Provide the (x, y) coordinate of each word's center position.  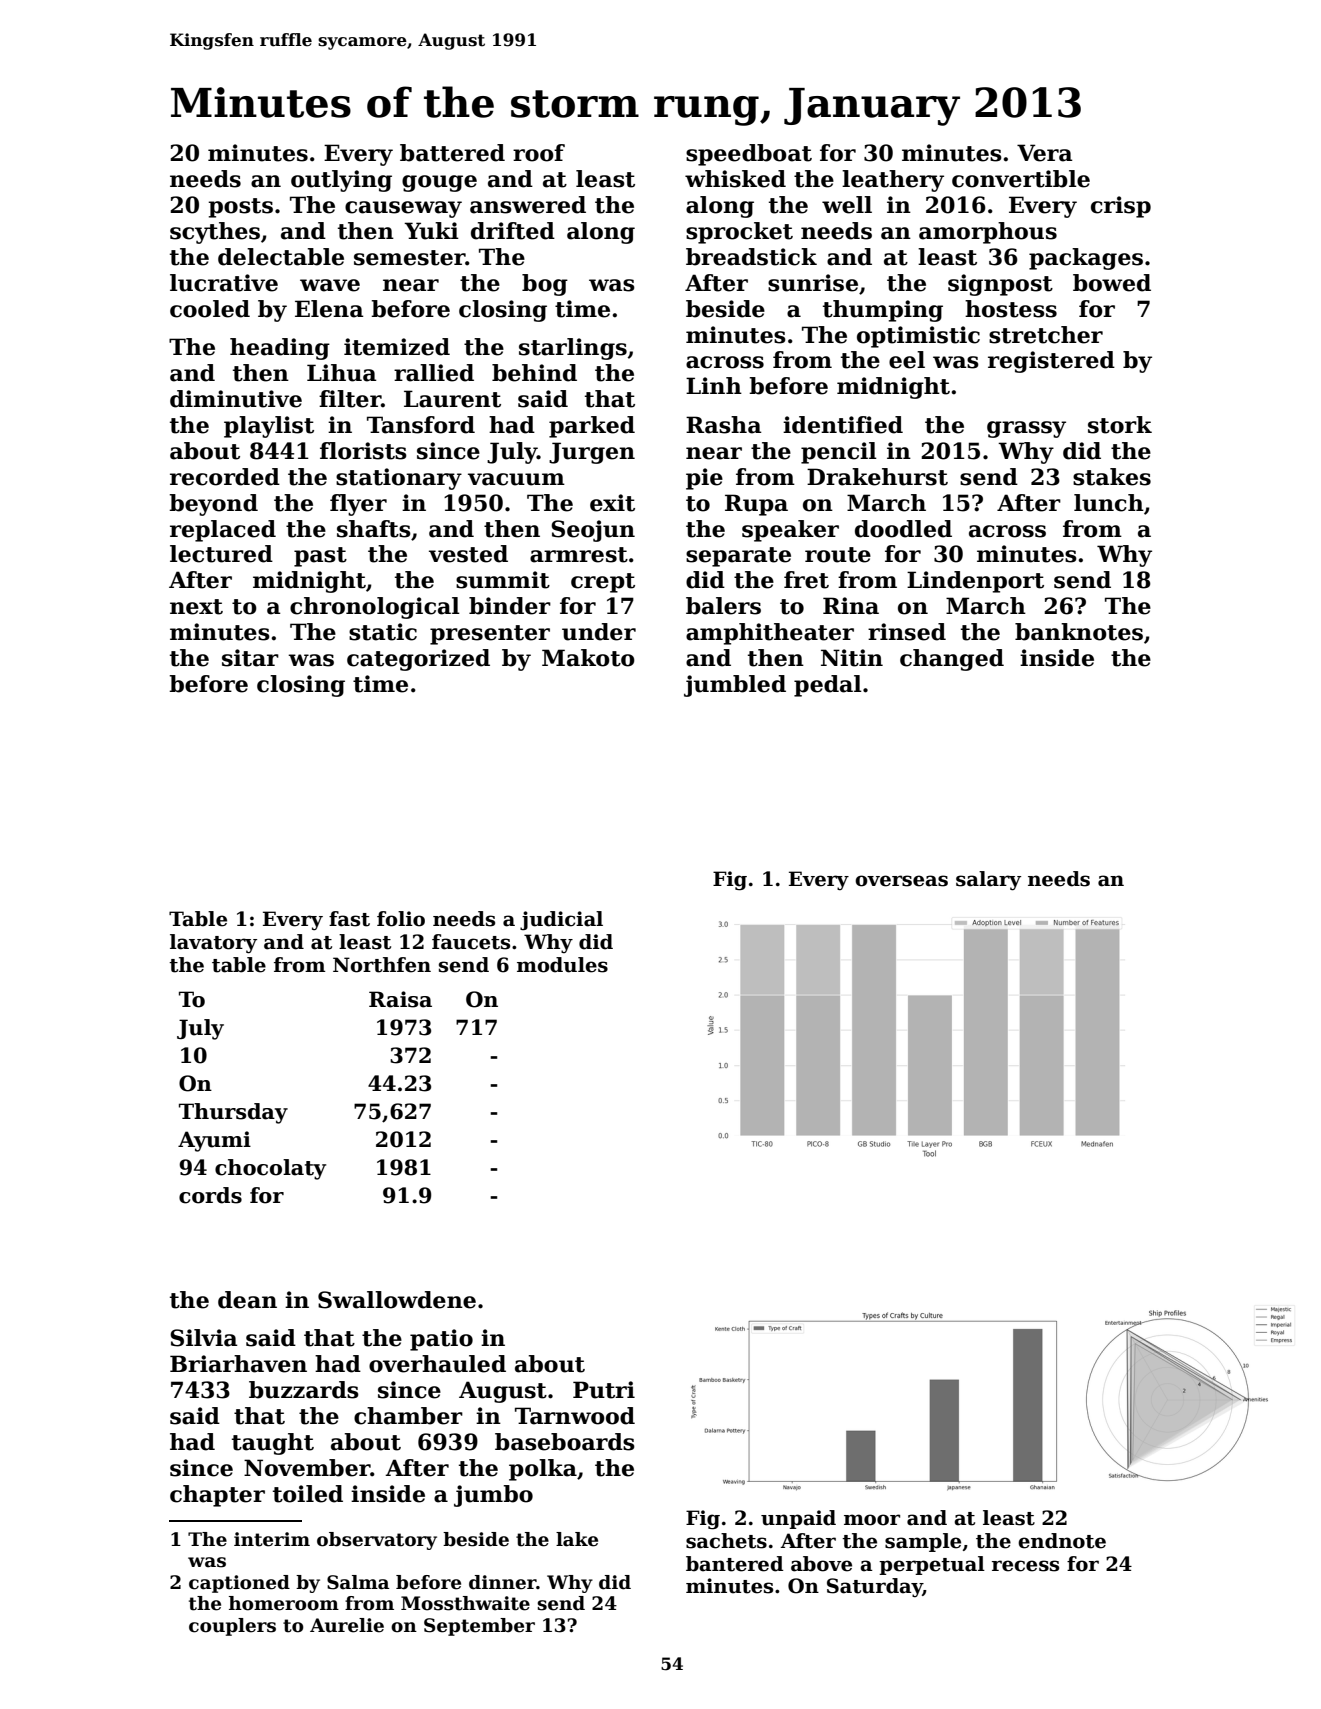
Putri (604, 1390)
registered (1051, 362)
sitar (250, 658)
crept (603, 583)
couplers (232, 1627)
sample (923, 1542)
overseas (901, 881)
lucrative (224, 283)
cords (210, 1195)
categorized (418, 660)
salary (988, 881)
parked (592, 427)
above (821, 1564)
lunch (1109, 503)
